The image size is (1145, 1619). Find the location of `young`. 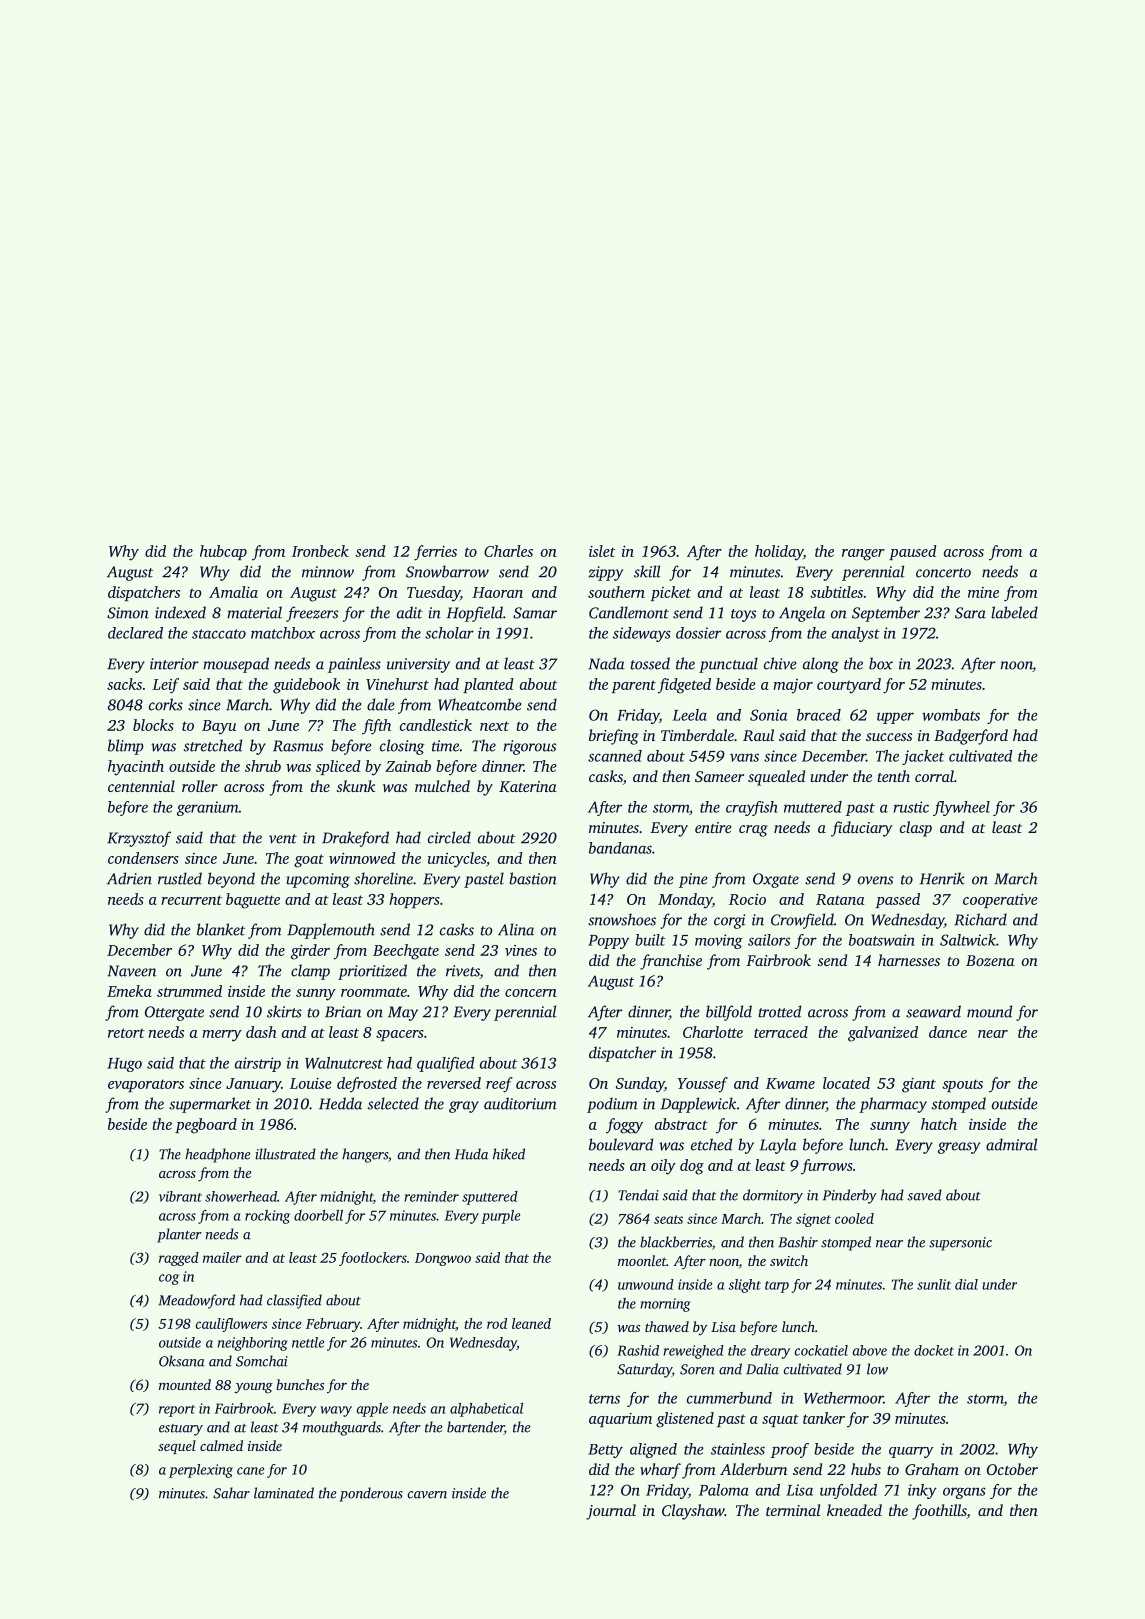

young is located at coordinates (253, 1388).
